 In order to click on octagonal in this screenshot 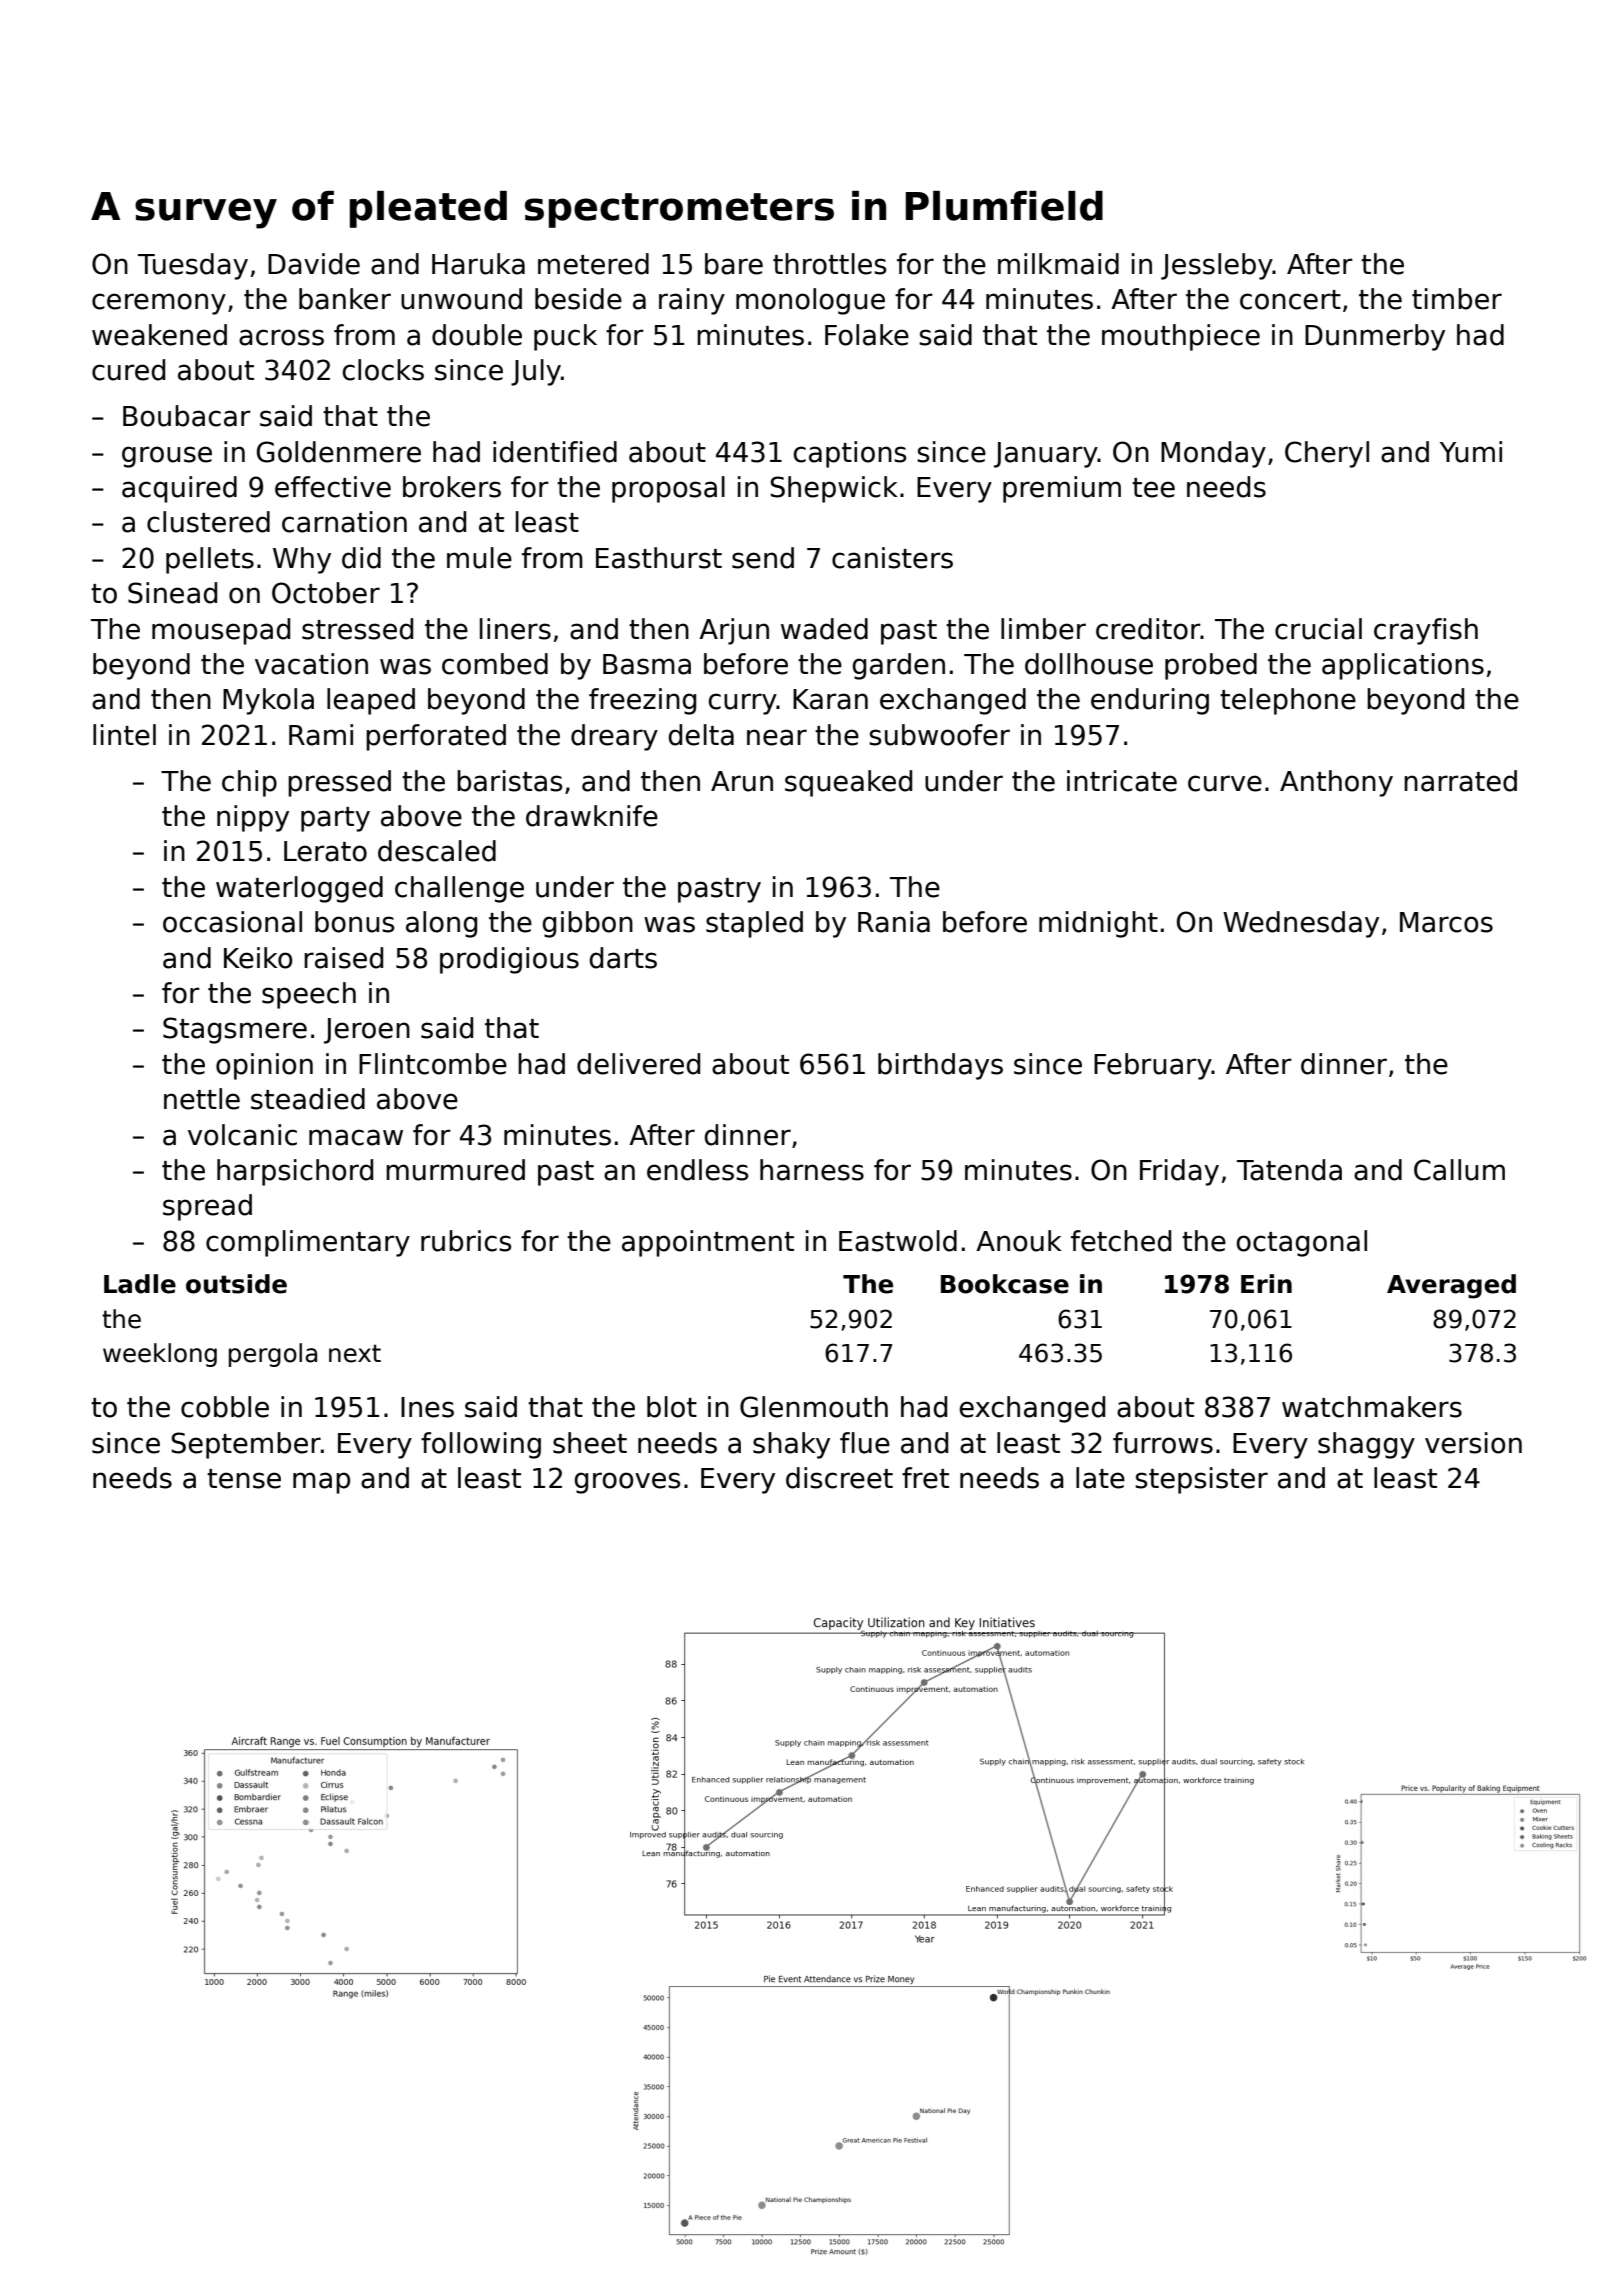, I will do `click(1302, 1243)`.
